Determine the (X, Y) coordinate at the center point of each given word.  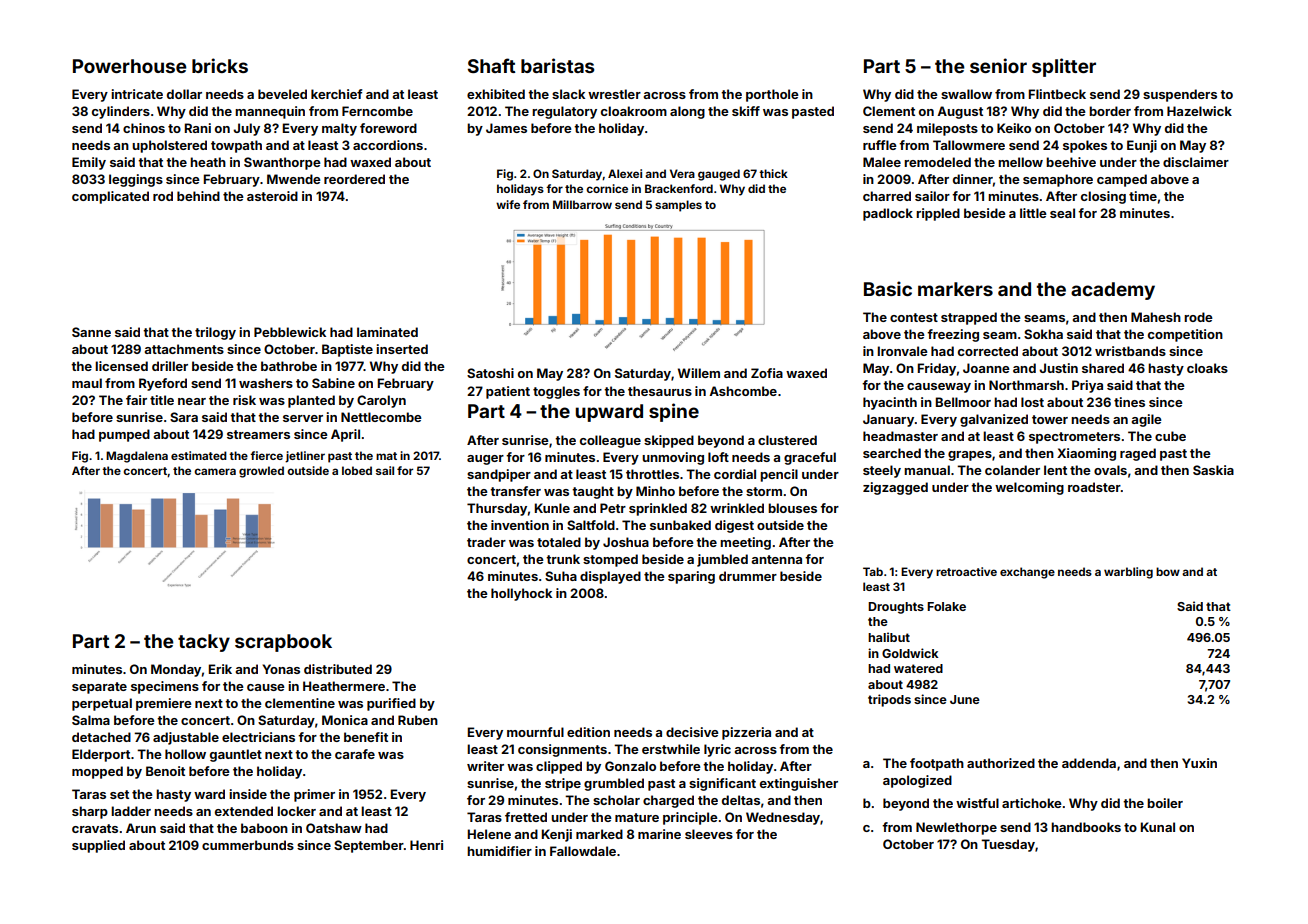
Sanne (91, 332)
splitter (1064, 67)
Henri (426, 845)
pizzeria (746, 733)
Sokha (1043, 334)
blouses (792, 508)
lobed (357, 470)
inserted (402, 349)
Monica (345, 720)
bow (1168, 571)
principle (690, 818)
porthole (772, 95)
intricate (137, 94)
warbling (1128, 573)
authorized (1001, 763)
